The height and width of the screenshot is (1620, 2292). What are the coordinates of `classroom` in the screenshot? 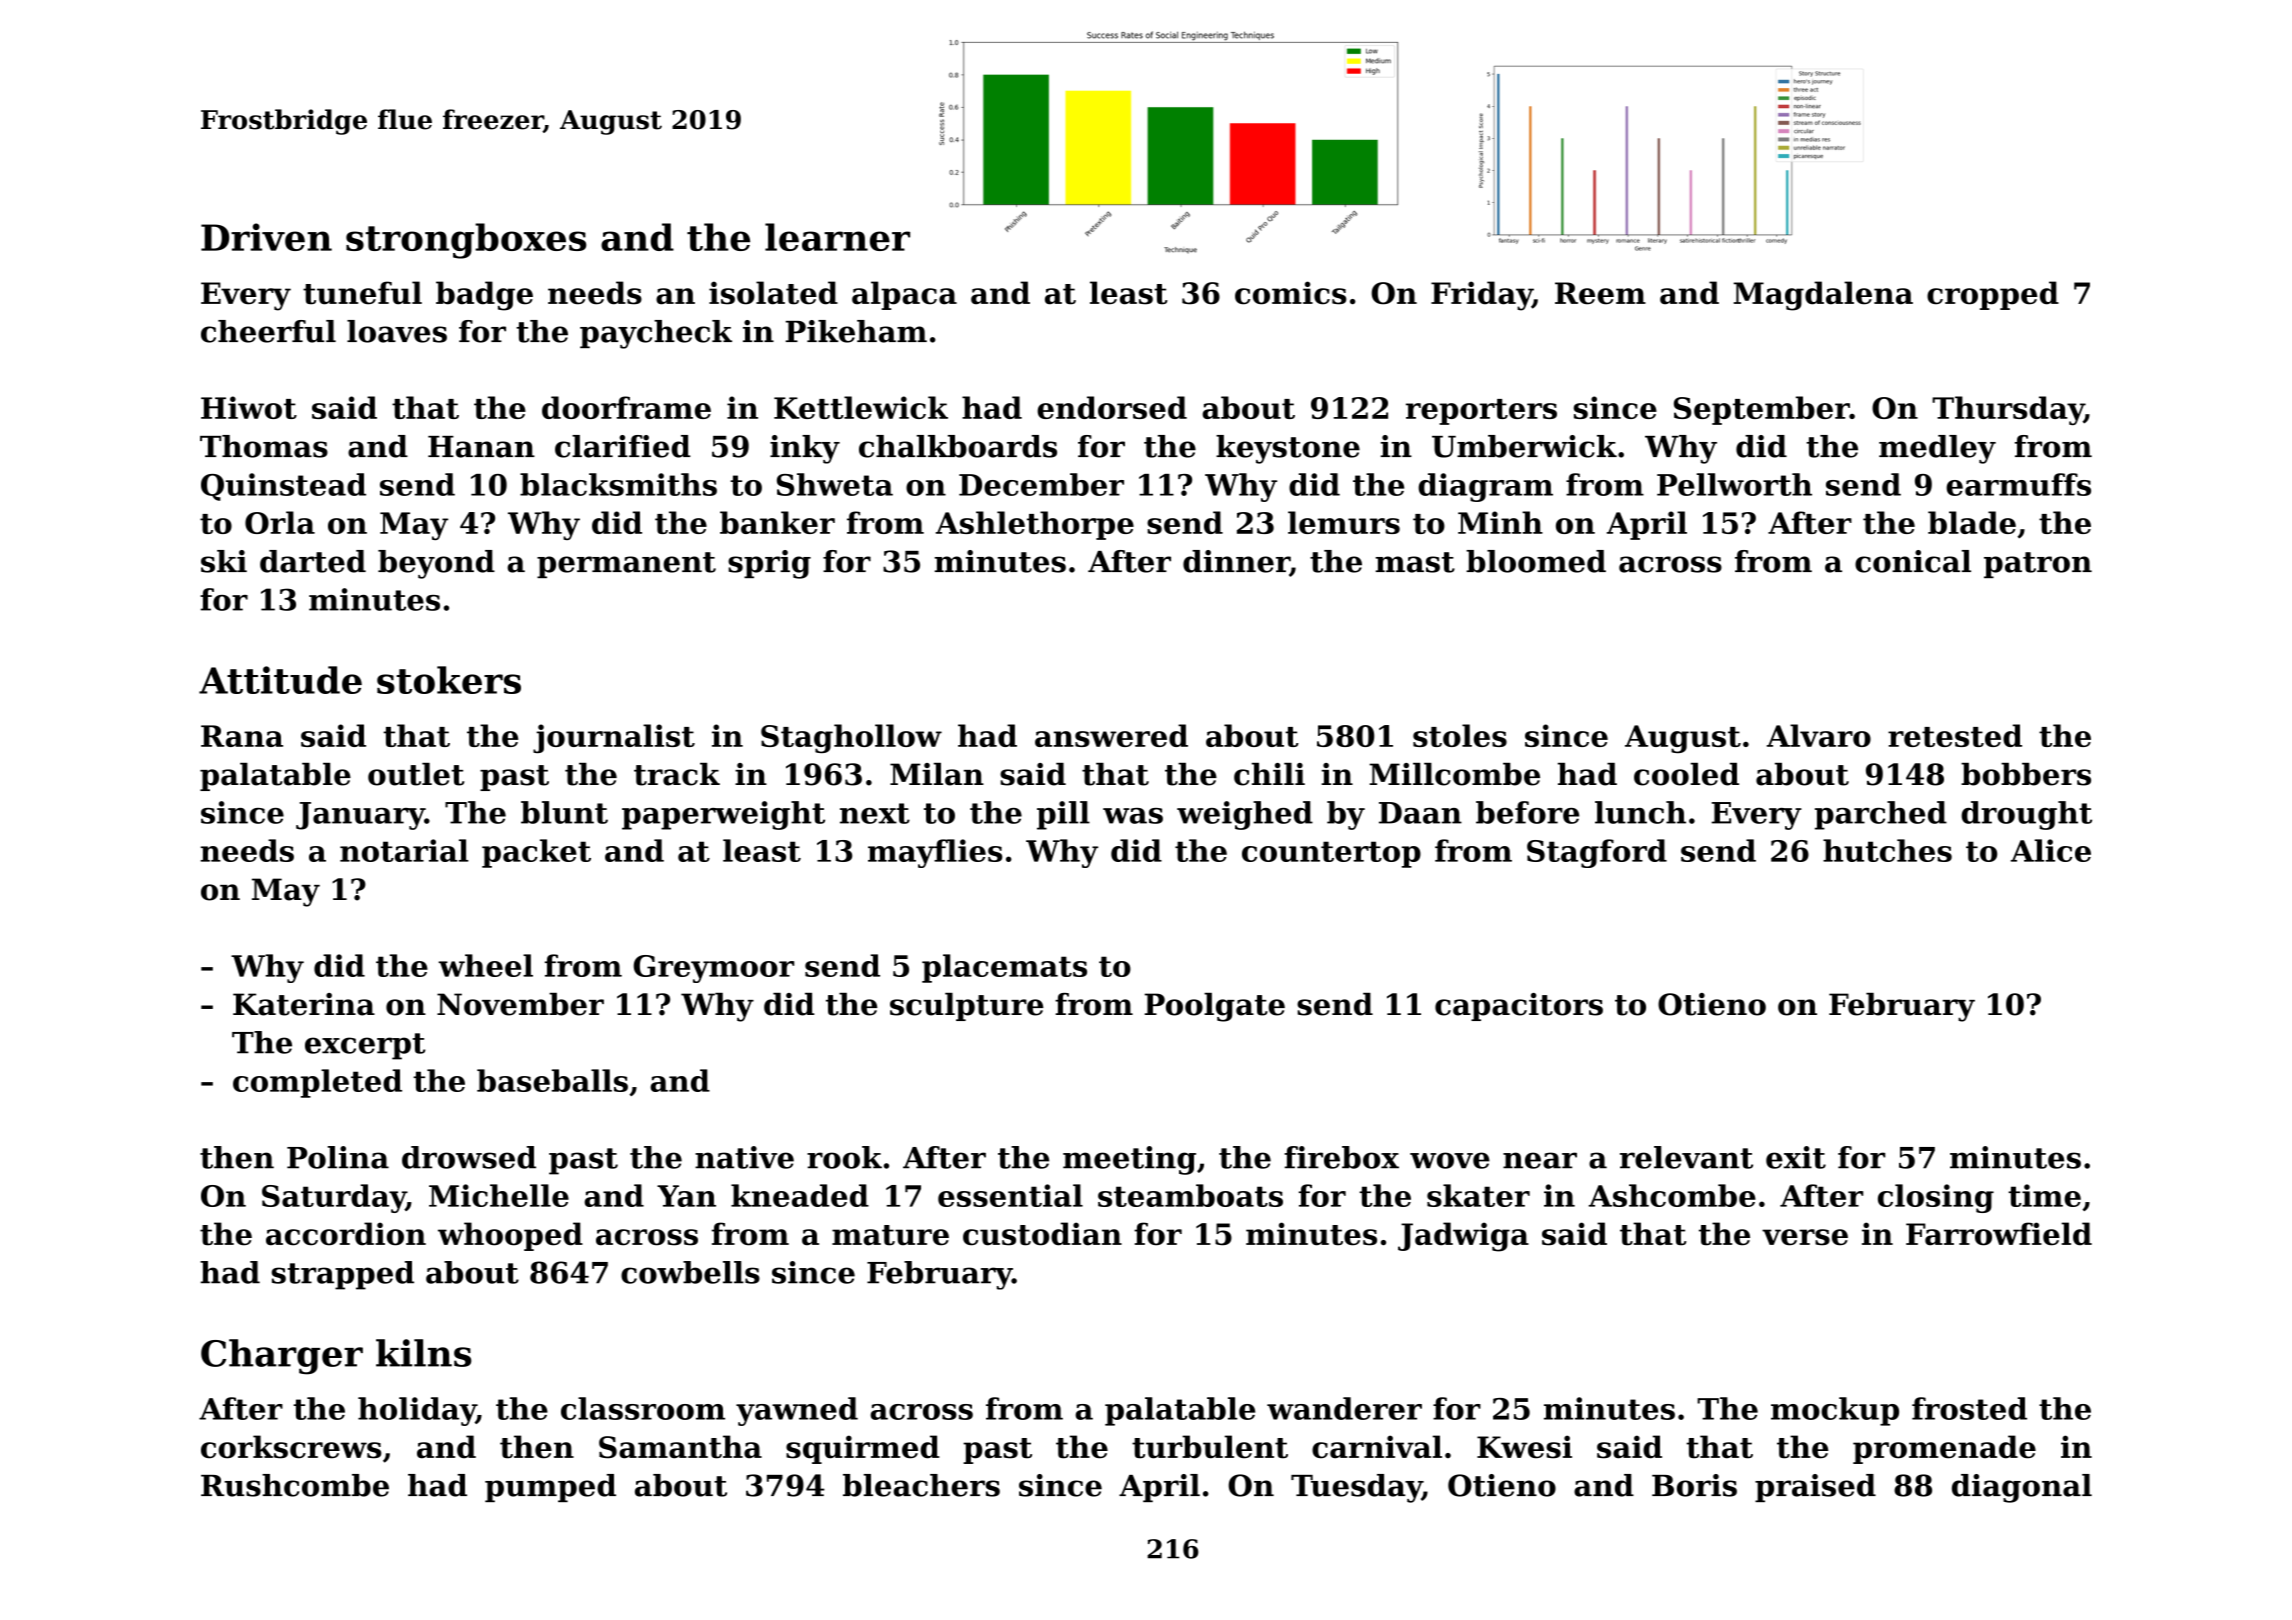 It's located at (643, 1408).
